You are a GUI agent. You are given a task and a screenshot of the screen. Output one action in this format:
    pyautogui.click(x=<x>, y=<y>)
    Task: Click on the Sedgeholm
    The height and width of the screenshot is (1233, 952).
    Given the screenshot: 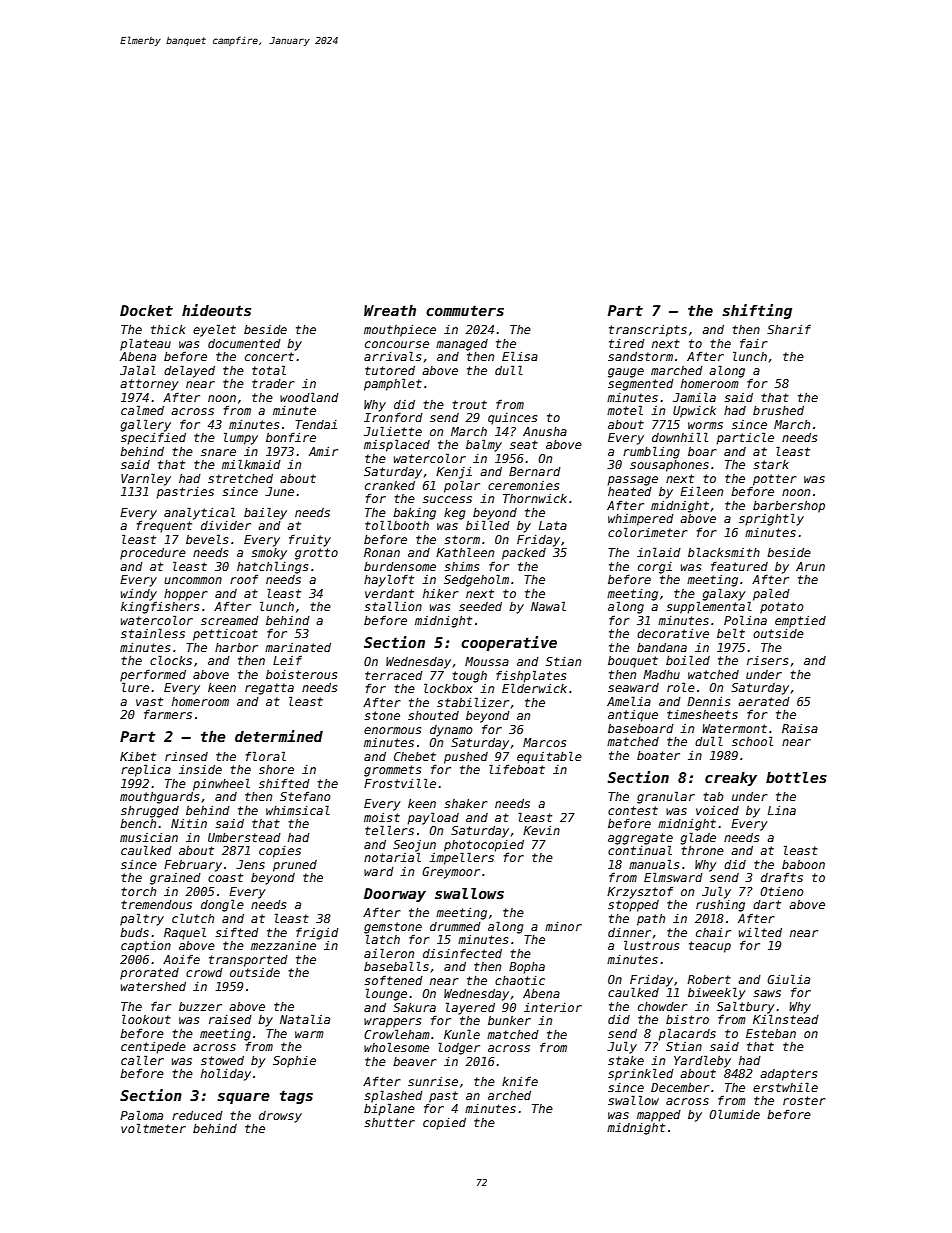 What is the action you would take?
    pyautogui.click(x=476, y=580)
